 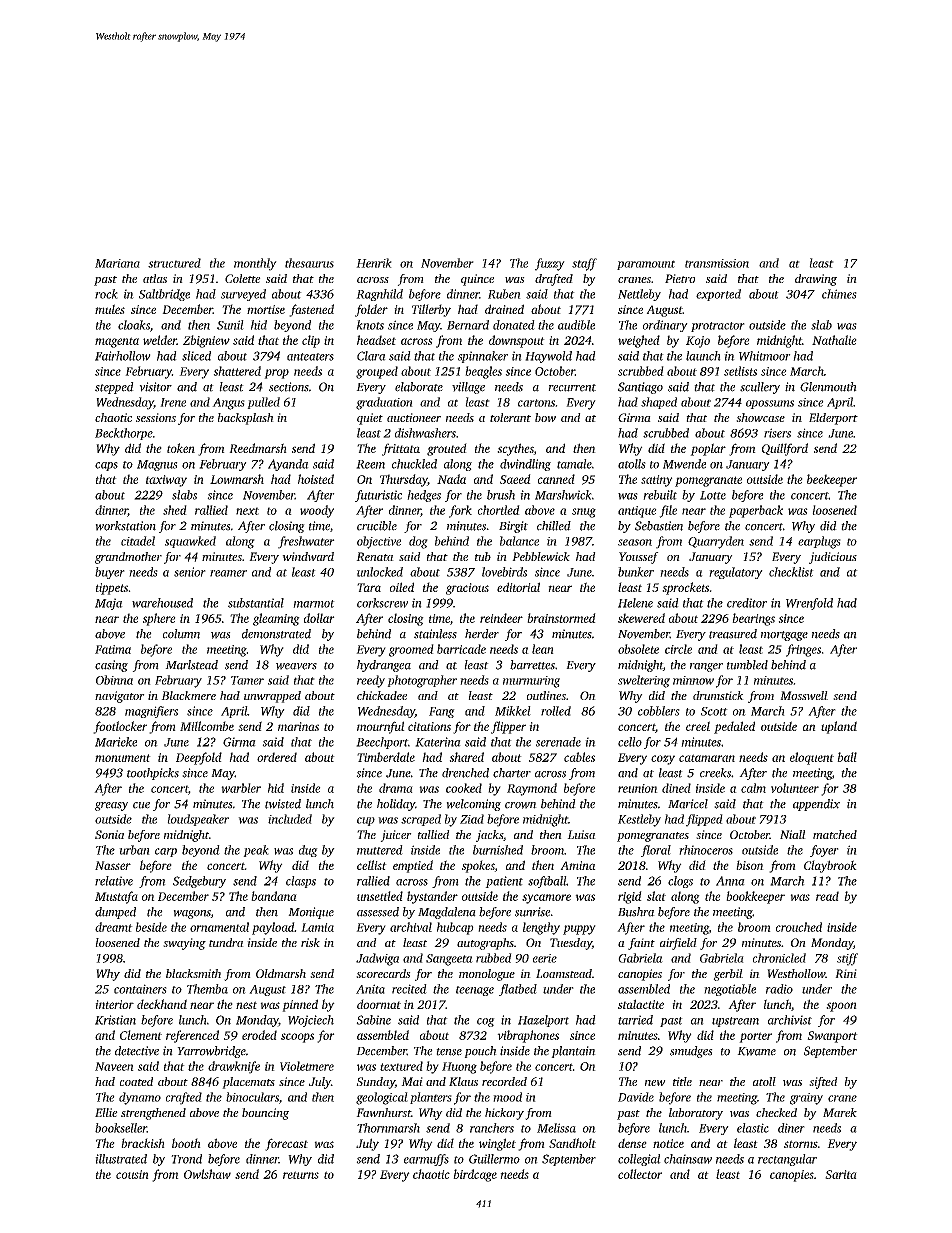 I want to click on Quillford, so click(x=785, y=449).
